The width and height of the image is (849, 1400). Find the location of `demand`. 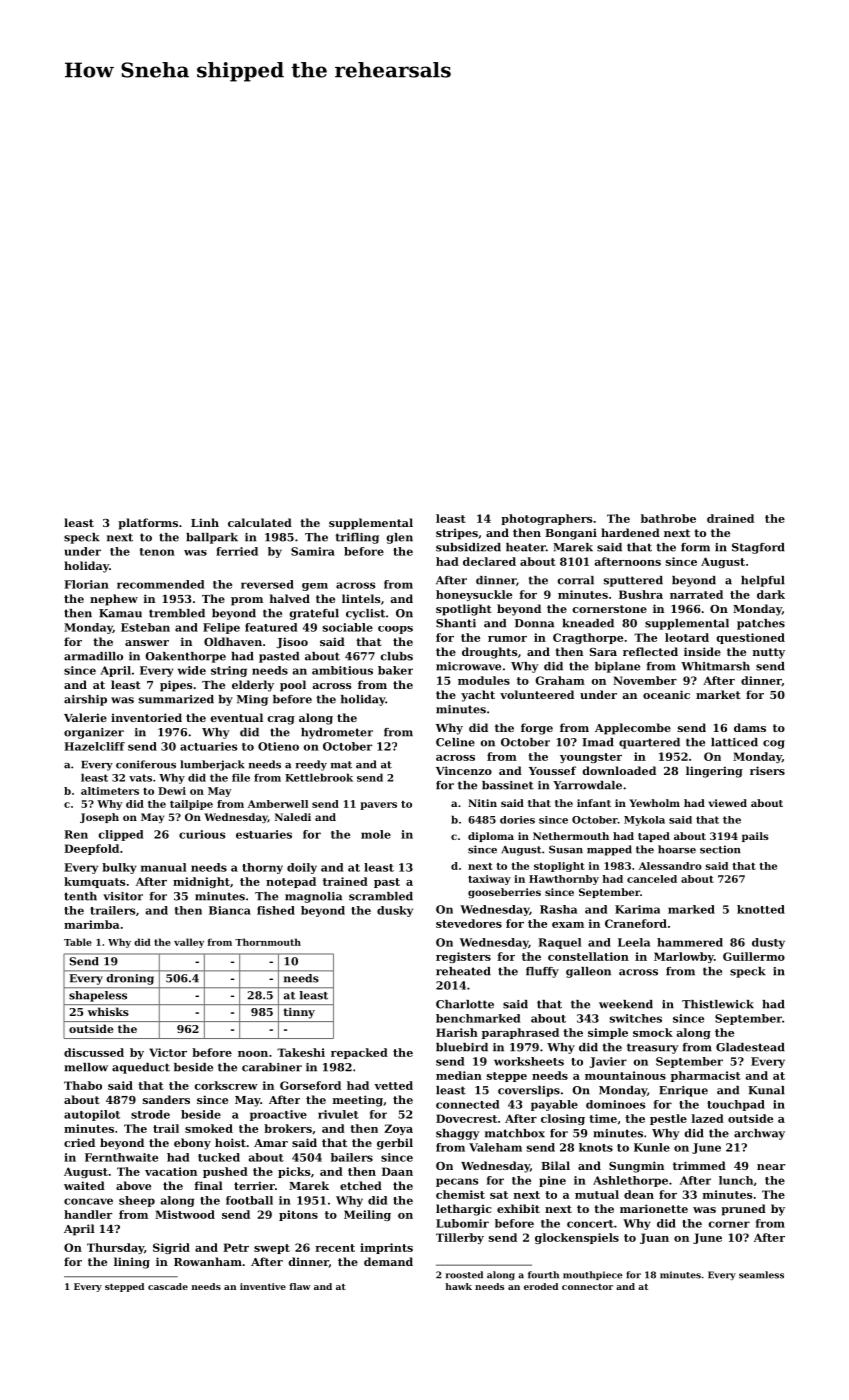

demand is located at coordinates (388, 1261).
